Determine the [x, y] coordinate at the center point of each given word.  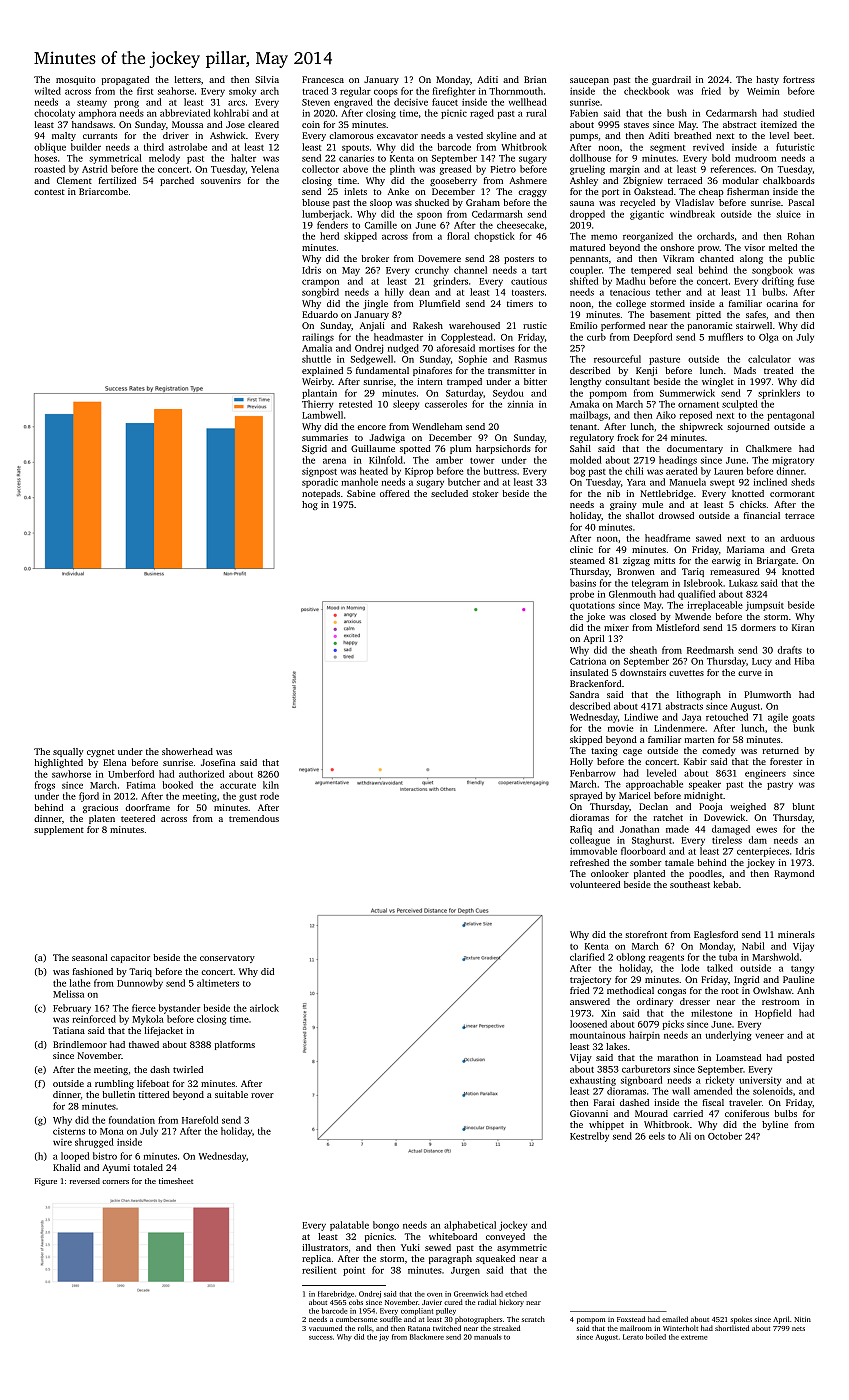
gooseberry [453, 181]
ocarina [782, 303]
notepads [321, 494]
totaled [148, 1167]
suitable [231, 1094]
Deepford [653, 338]
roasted [50, 169]
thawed [144, 1044]
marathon [677, 1057]
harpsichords [503, 449]
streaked [506, 1328]
